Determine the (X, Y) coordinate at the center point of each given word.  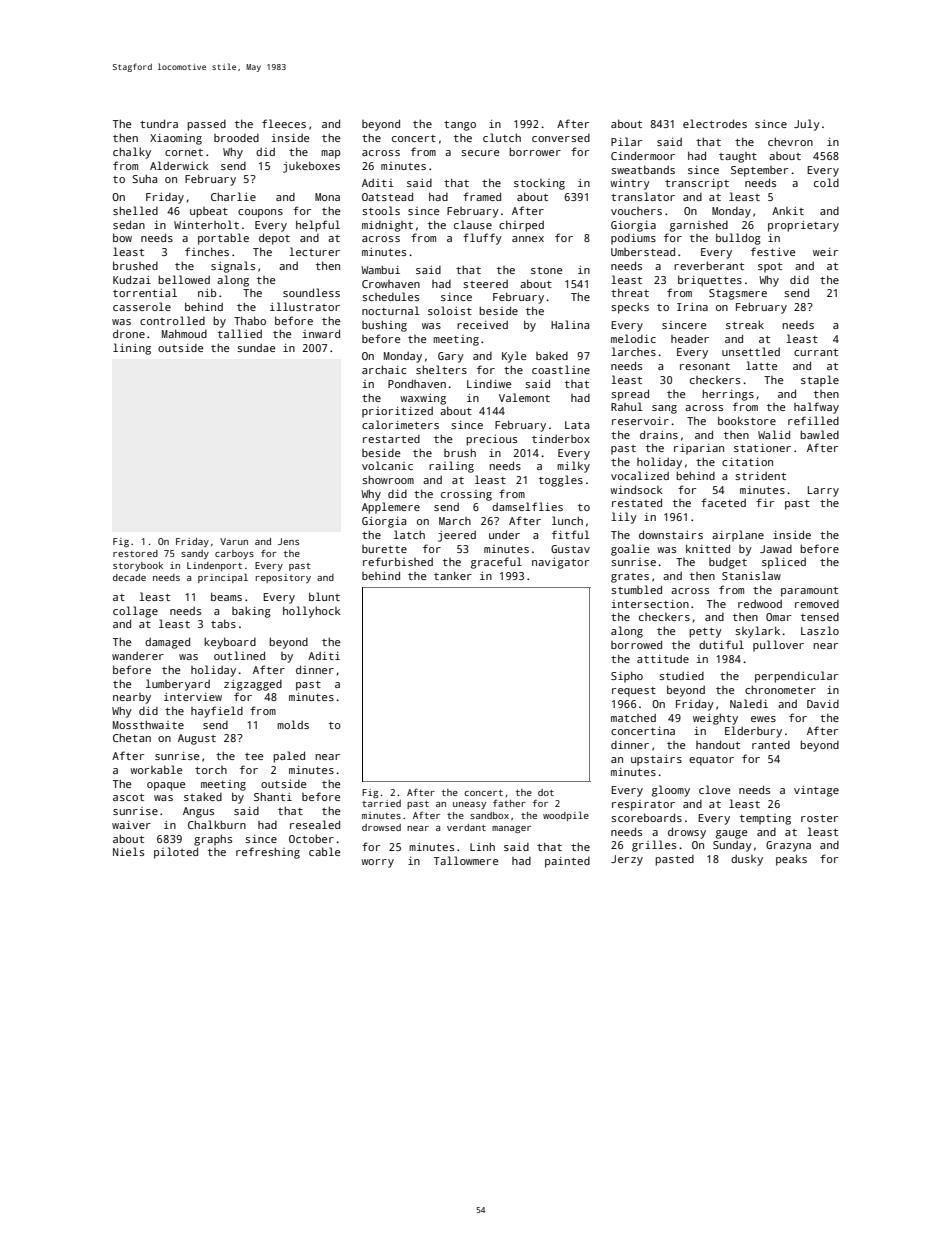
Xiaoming (176, 139)
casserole (142, 306)
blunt (324, 596)
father (509, 803)
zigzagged (253, 685)
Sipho (627, 677)
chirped (521, 226)
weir (825, 252)
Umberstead (643, 251)
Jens (288, 541)
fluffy (482, 239)
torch (211, 770)
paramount (809, 592)
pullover (778, 646)
